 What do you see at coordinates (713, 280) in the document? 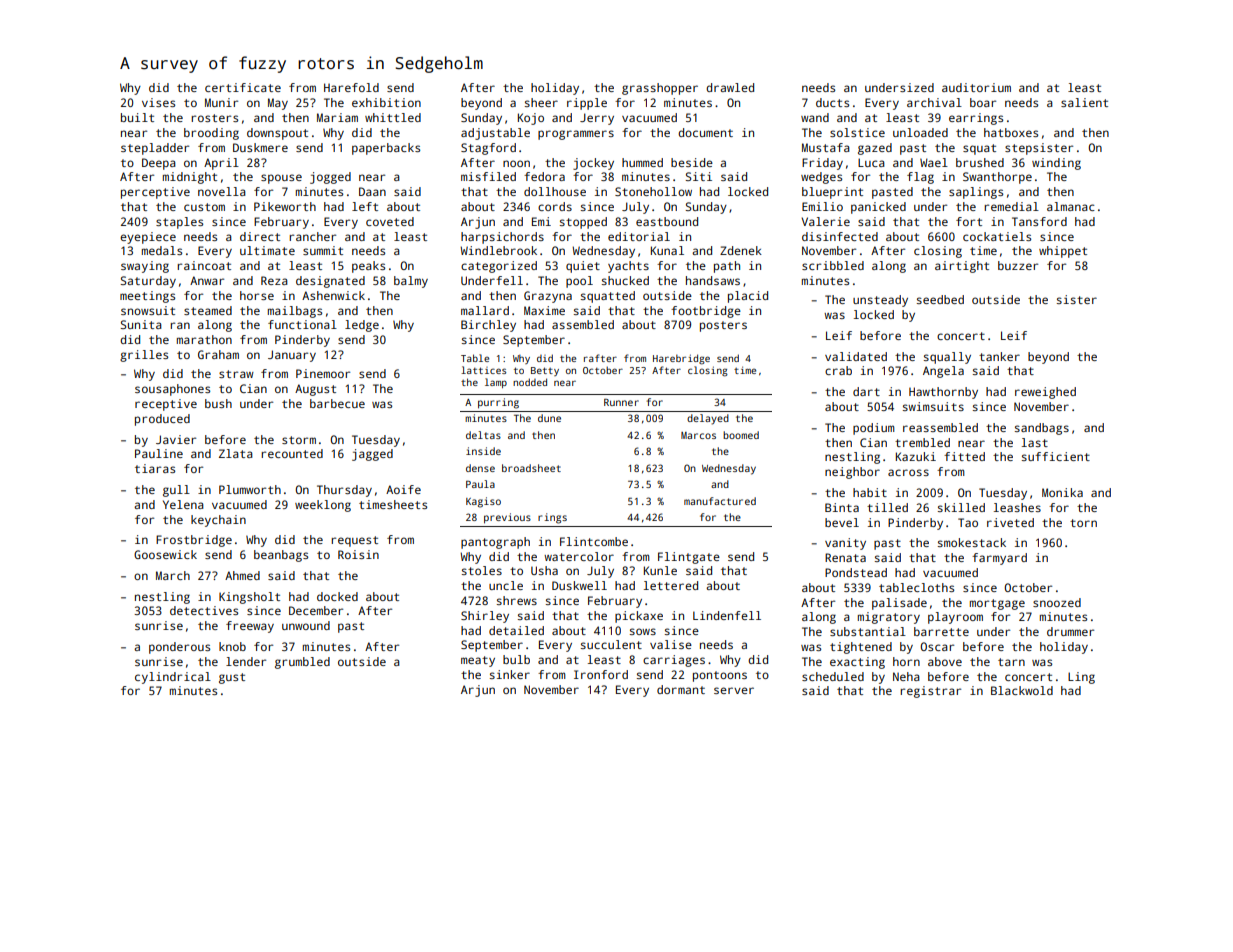
I see `handsaws` at bounding box center [713, 280].
